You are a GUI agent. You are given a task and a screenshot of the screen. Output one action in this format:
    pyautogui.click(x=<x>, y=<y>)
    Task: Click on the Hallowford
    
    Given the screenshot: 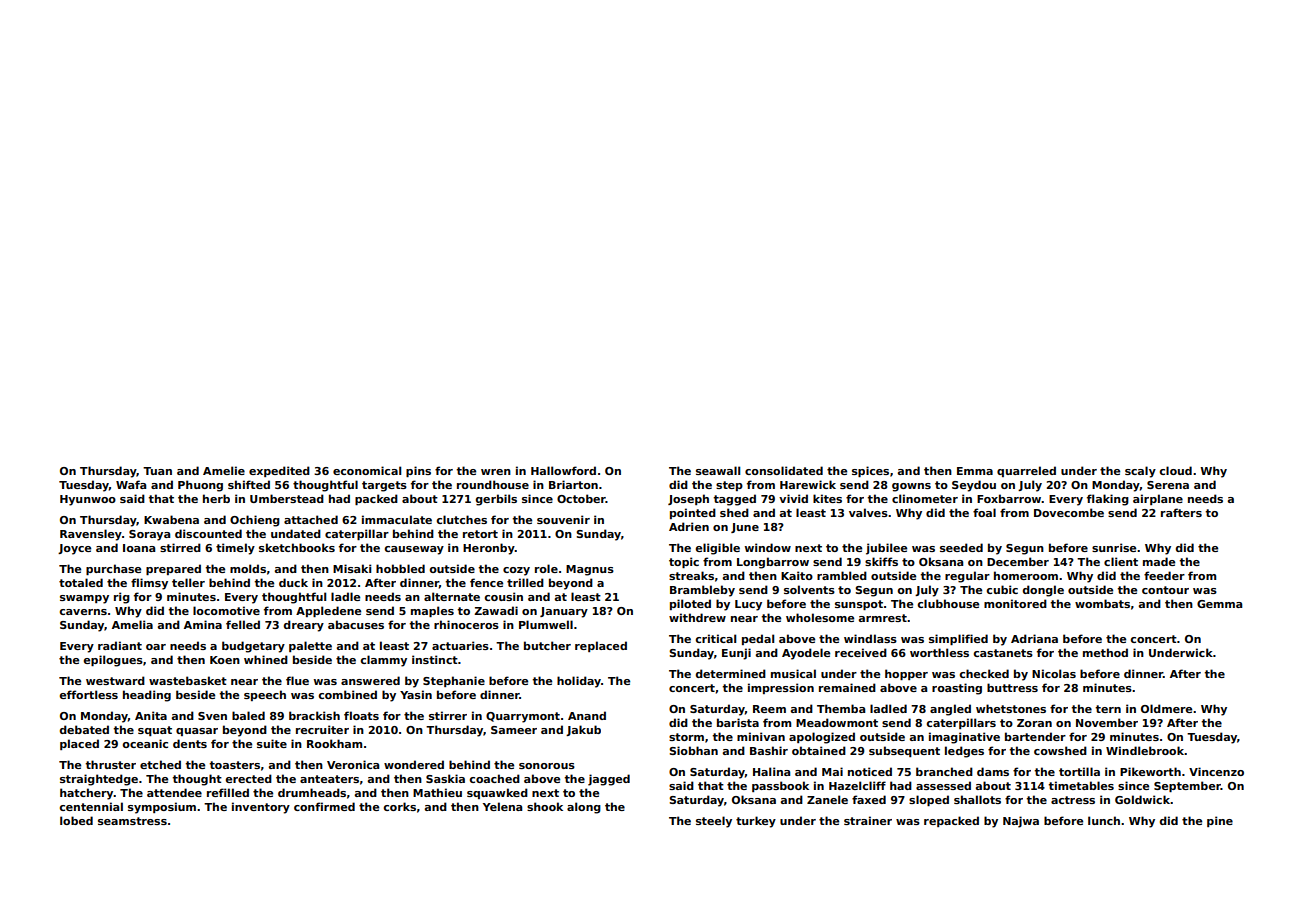 What is the action you would take?
    pyautogui.click(x=563, y=470)
